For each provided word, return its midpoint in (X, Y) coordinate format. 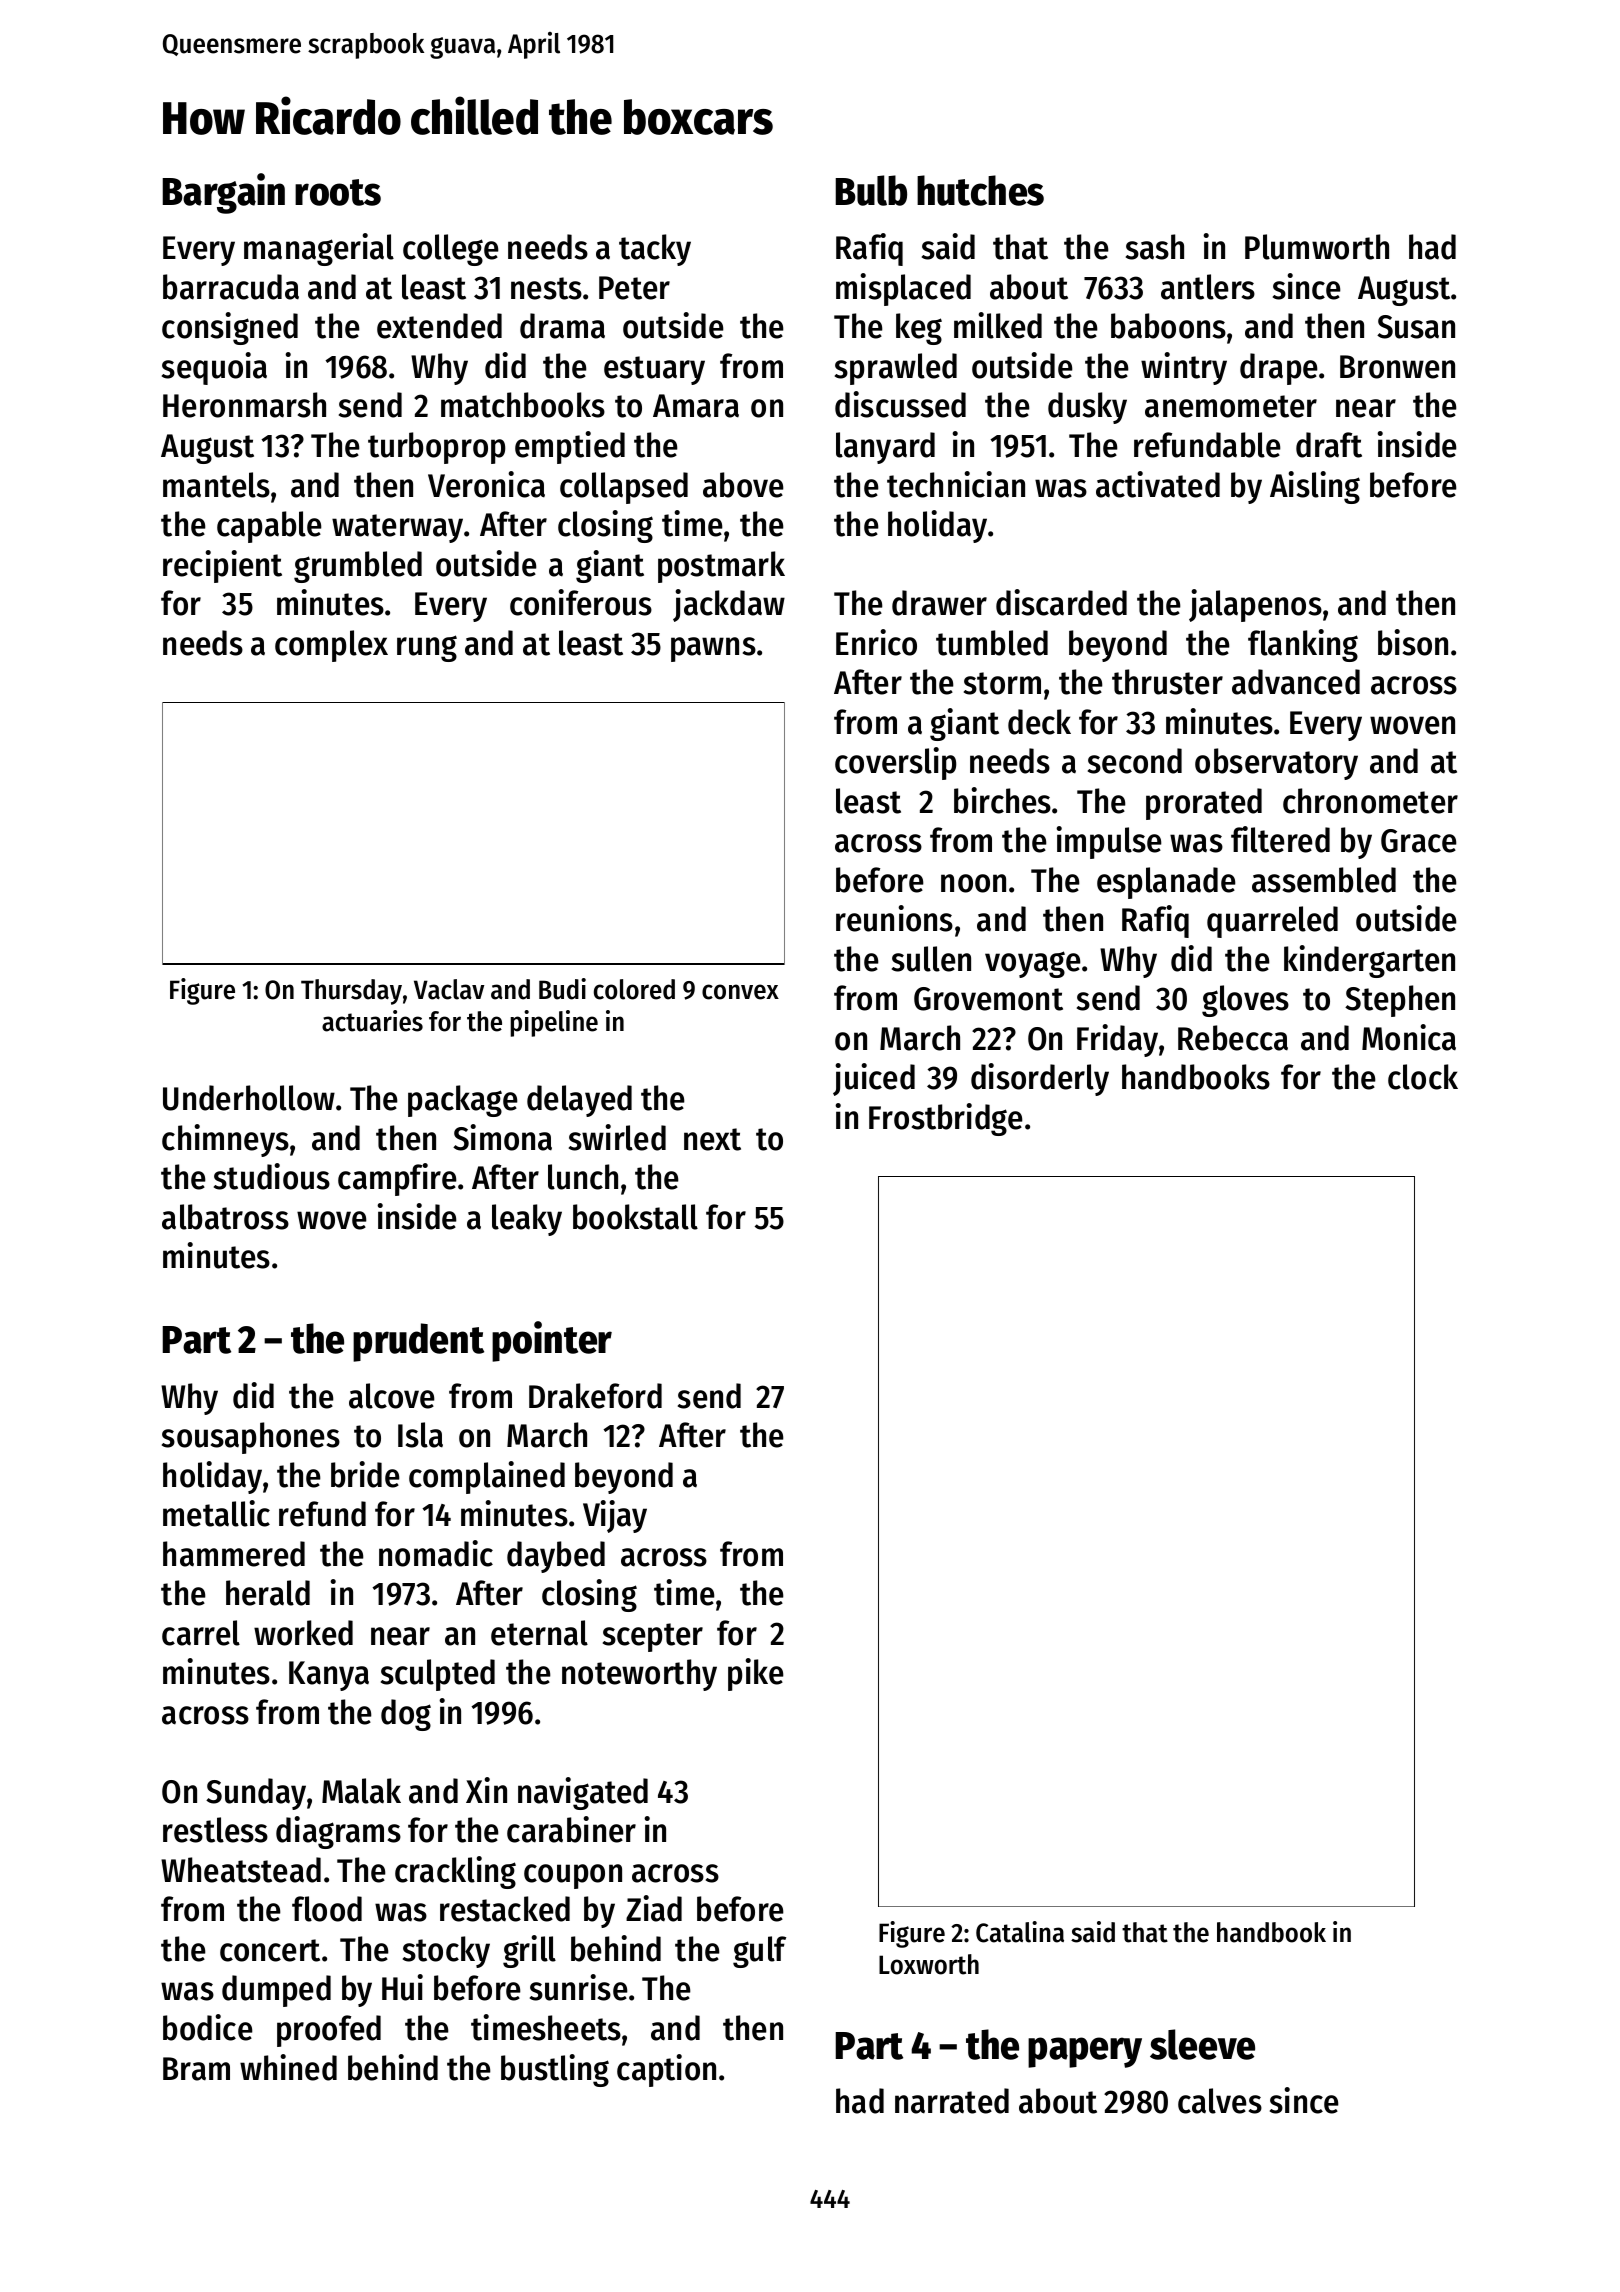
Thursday (351, 992)
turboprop (436, 448)
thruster (1167, 682)
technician (956, 484)
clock (1423, 1077)
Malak (361, 1791)
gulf (759, 1952)
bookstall (635, 1217)
